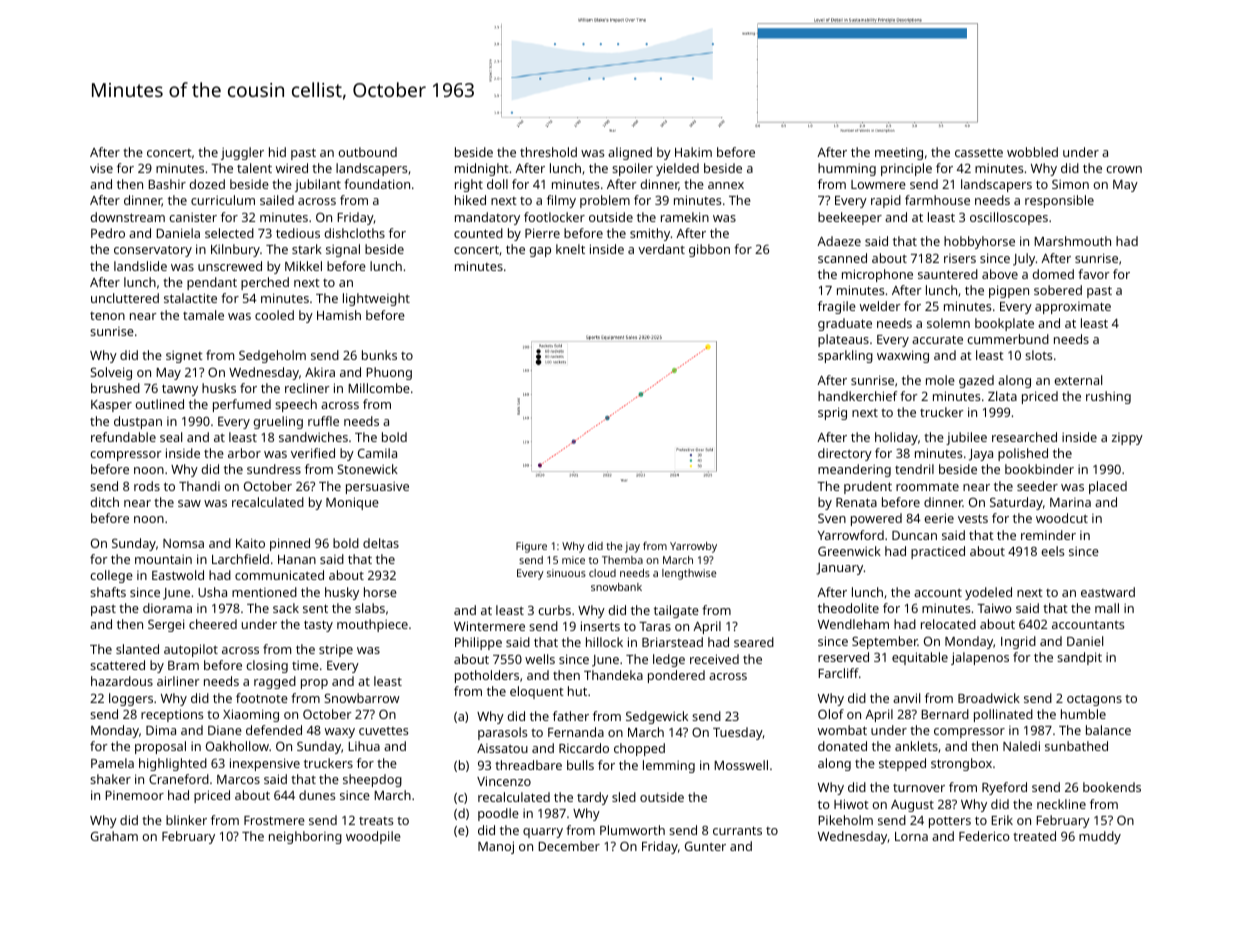 This document has width=1233, height=952. Describe the element at coordinates (290, 544) in the document. I see `pinned` at that location.
